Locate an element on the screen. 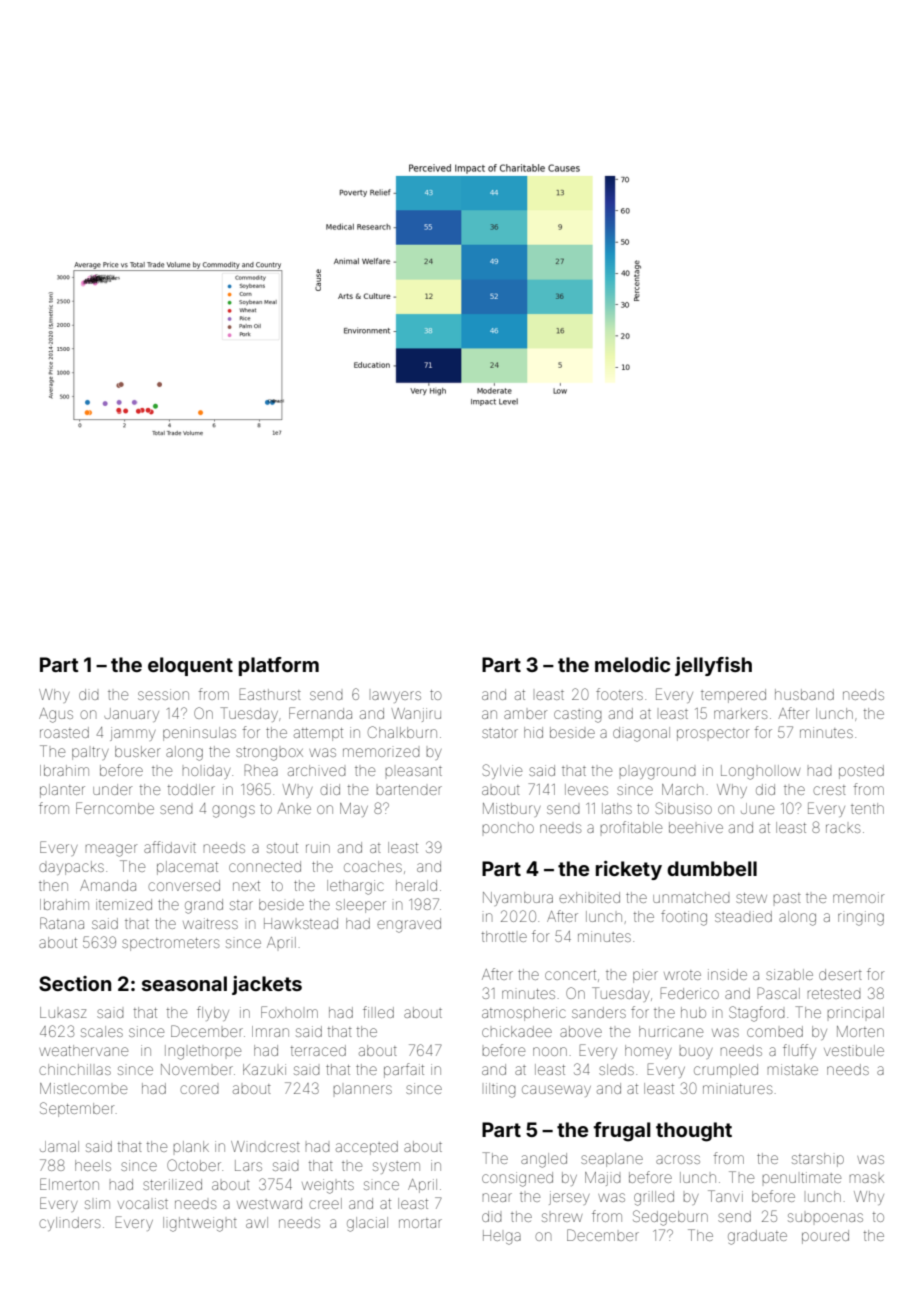  melodic is located at coordinates (632, 664).
